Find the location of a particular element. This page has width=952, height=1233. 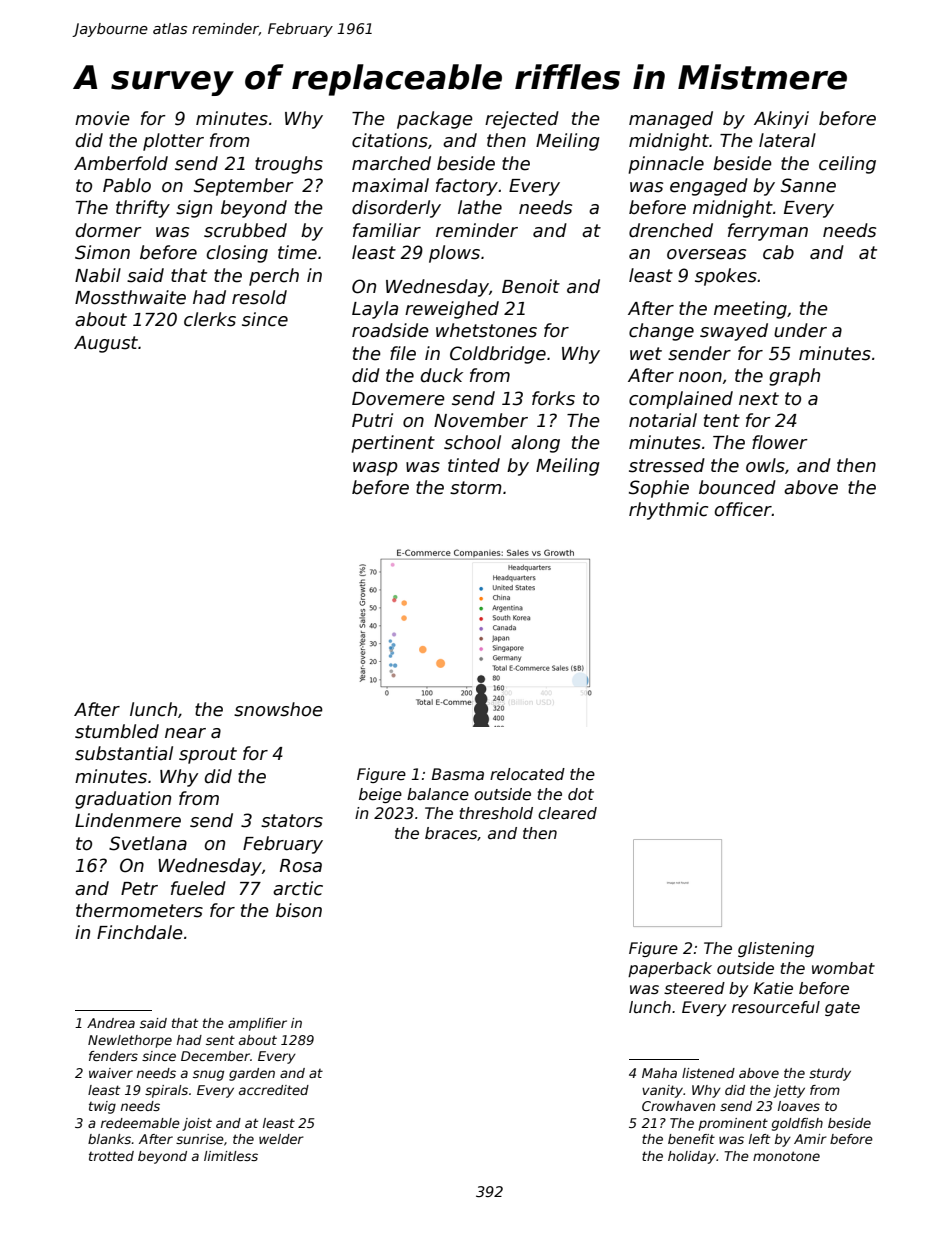

Mossthwaite is located at coordinates (130, 297).
